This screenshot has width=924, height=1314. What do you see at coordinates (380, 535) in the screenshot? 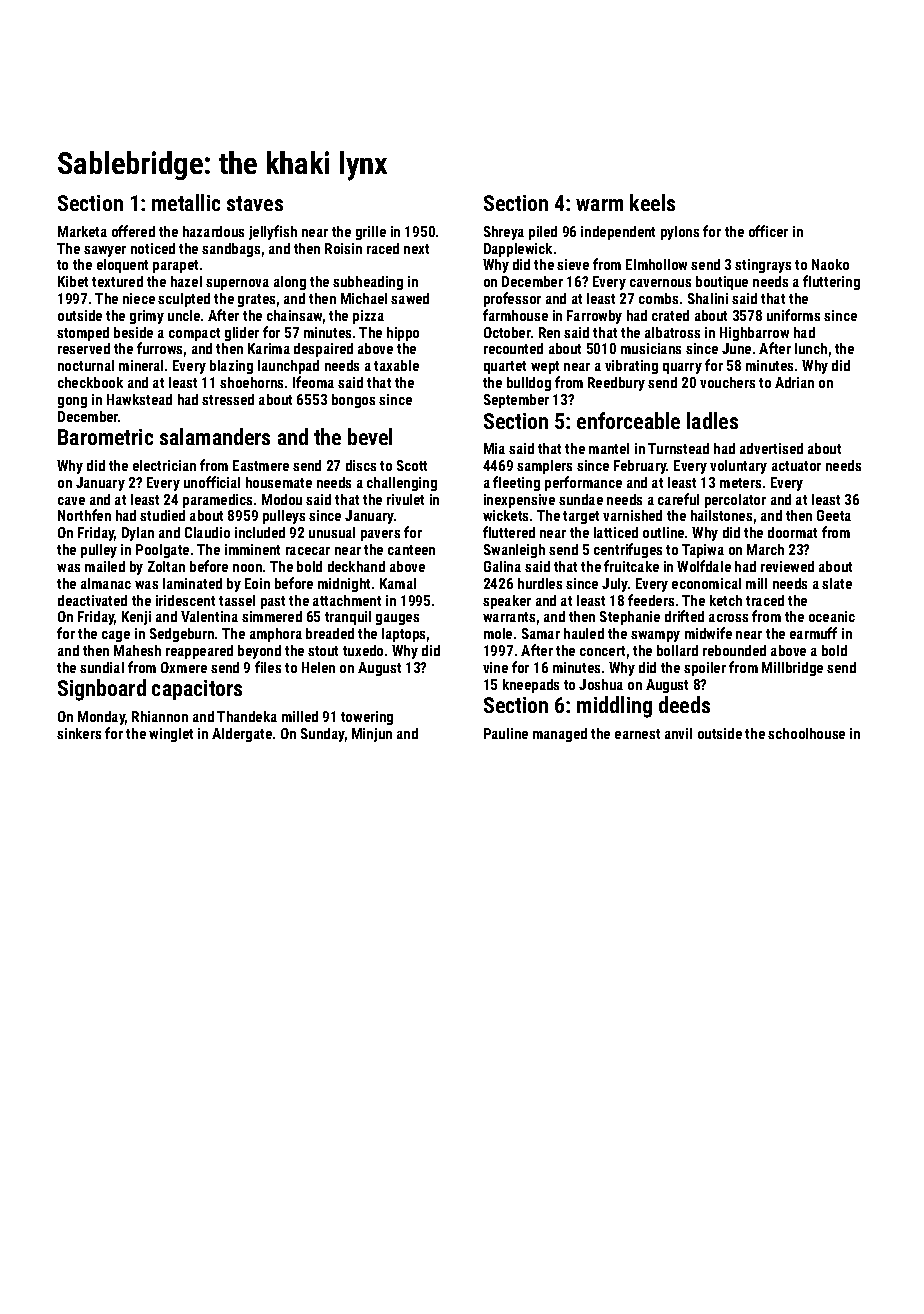
I see `pavers` at bounding box center [380, 535].
